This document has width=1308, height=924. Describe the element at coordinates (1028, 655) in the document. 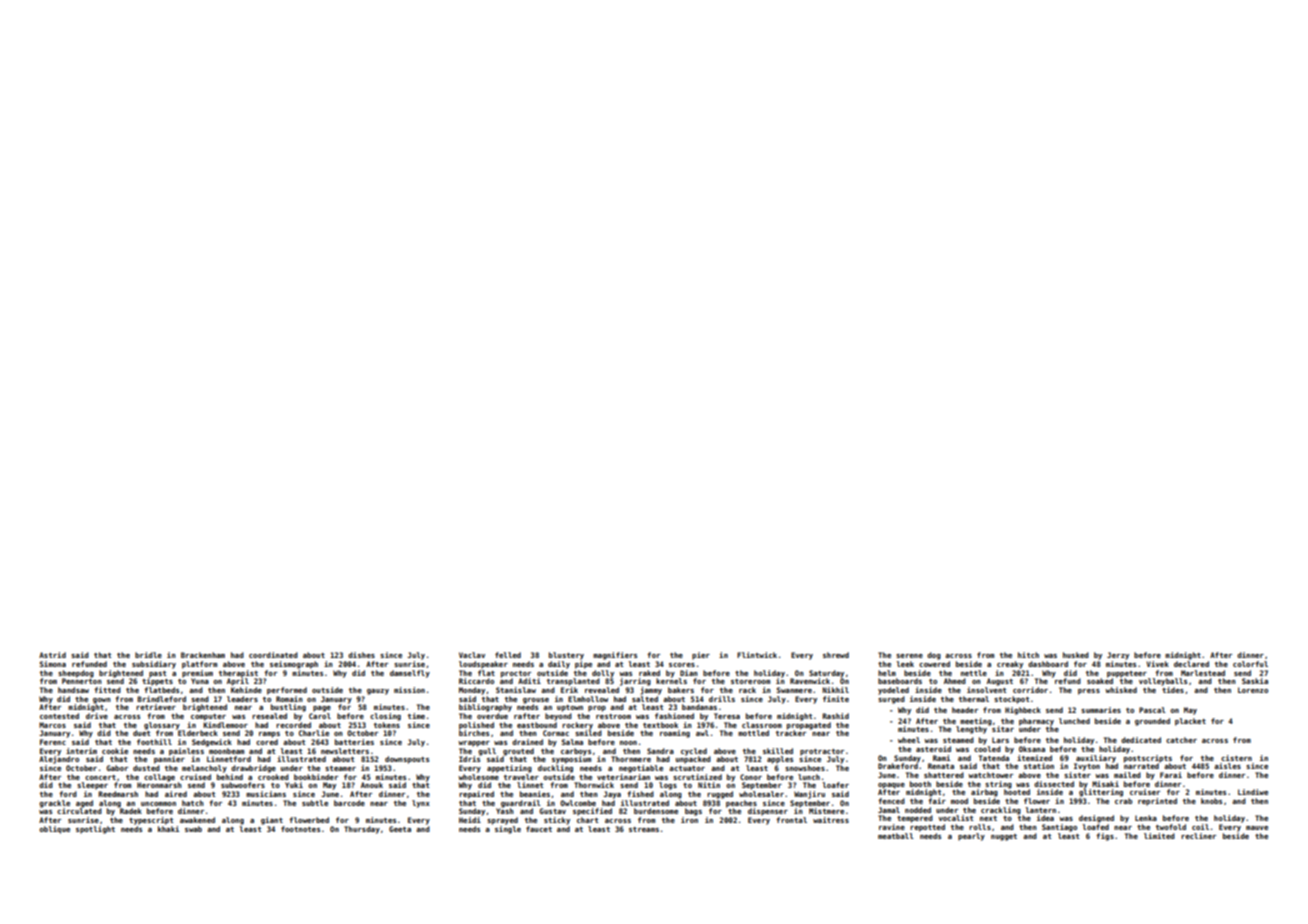

I see `hitch` at that location.
